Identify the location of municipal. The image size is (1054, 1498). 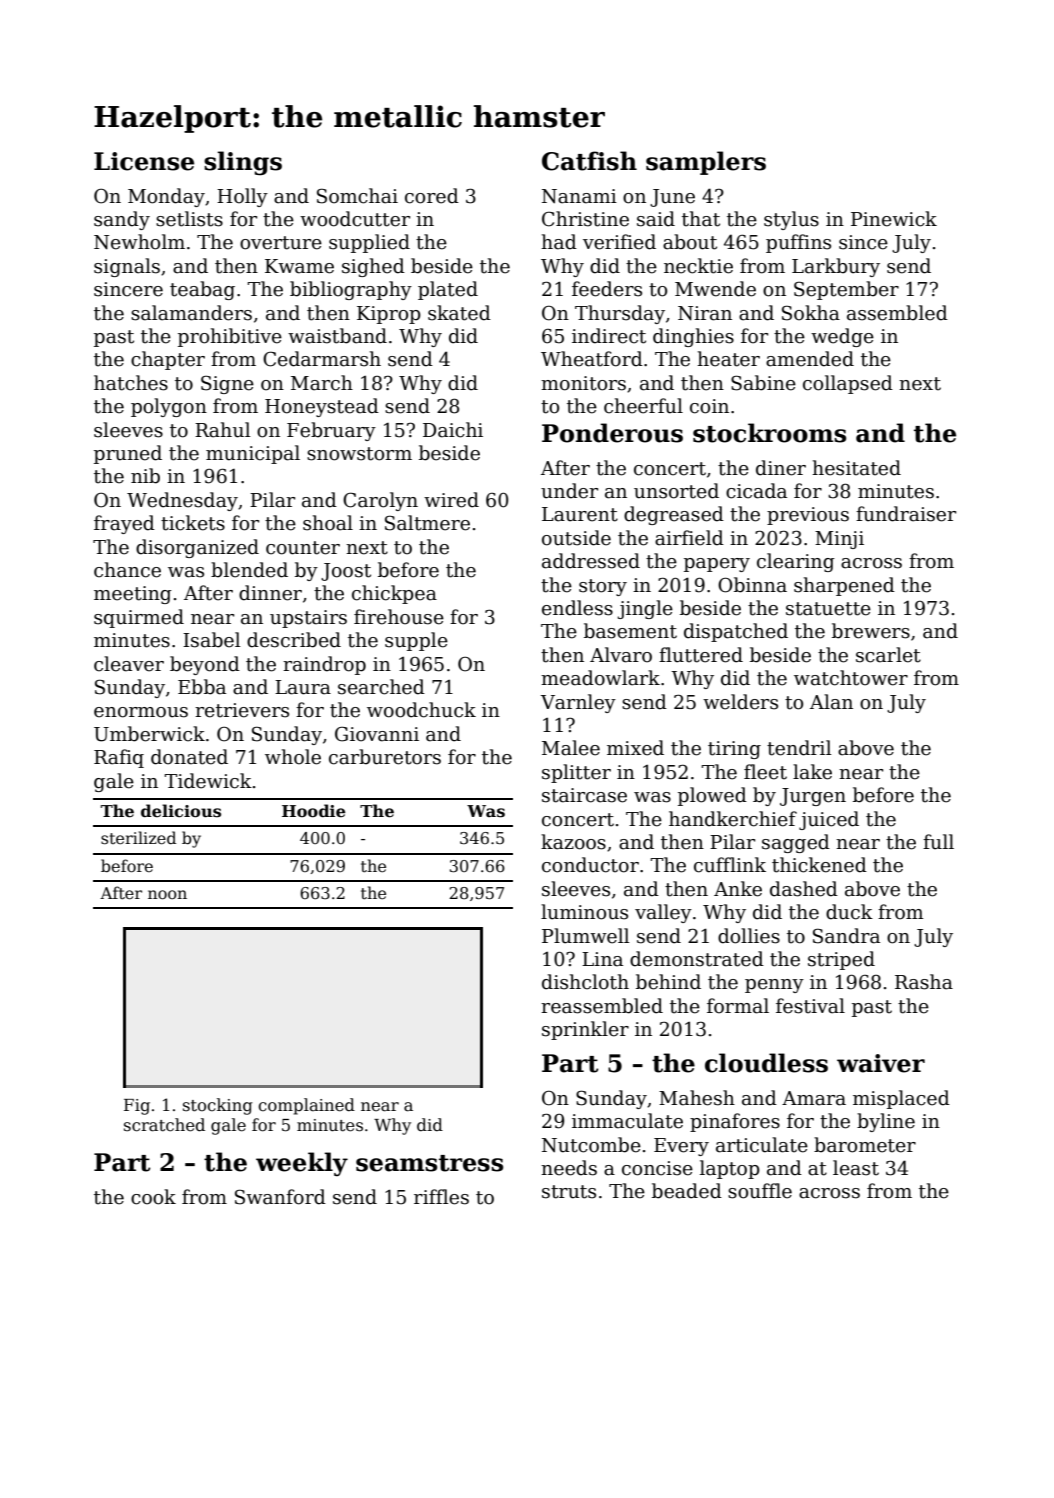
(253, 454).
